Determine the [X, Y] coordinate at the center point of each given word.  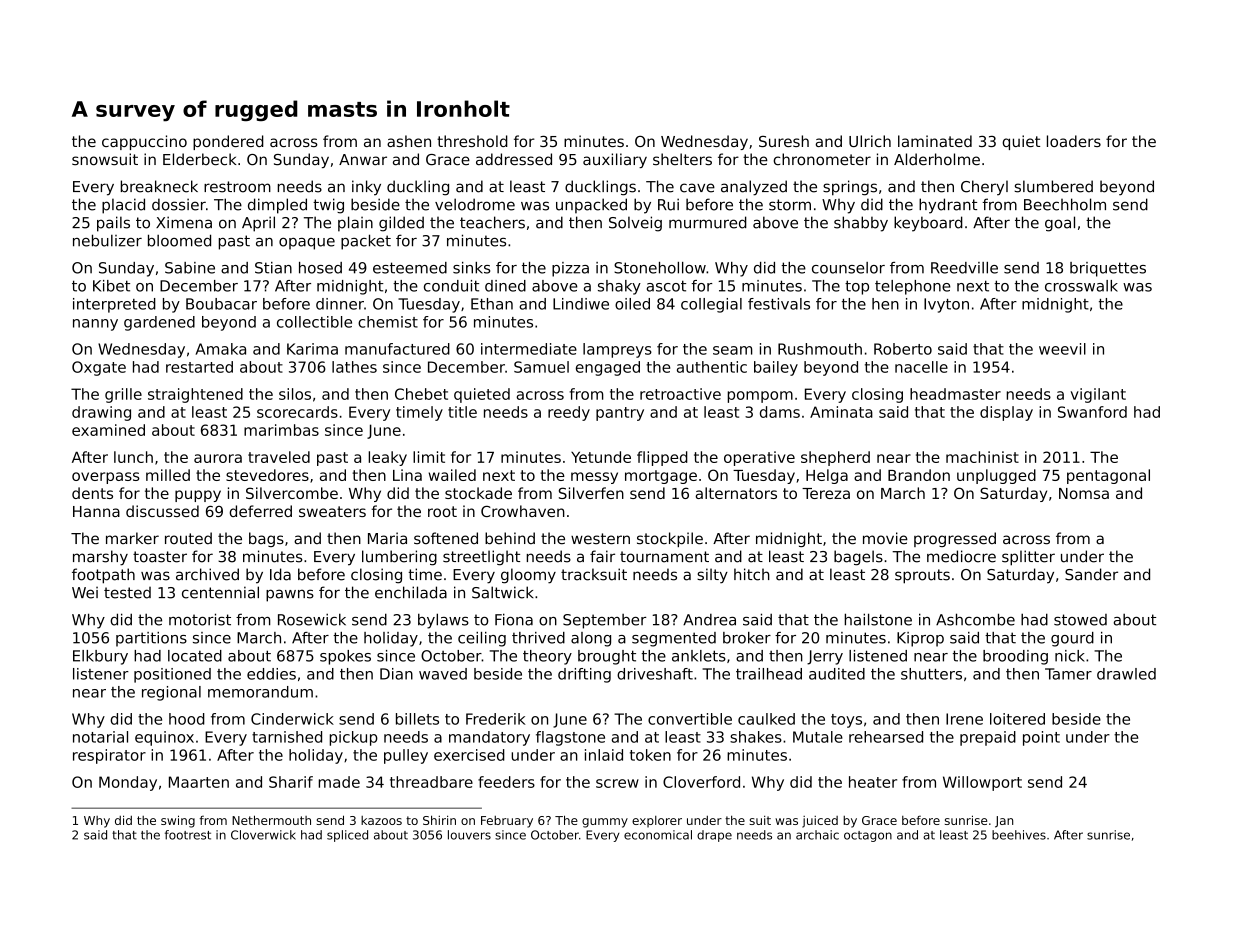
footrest [188, 835]
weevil [1062, 349]
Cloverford [701, 782]
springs [850, 188]
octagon [868, 836]
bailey [776, 368]
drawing [101, 413]
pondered [228, 142]
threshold [472, 141]
